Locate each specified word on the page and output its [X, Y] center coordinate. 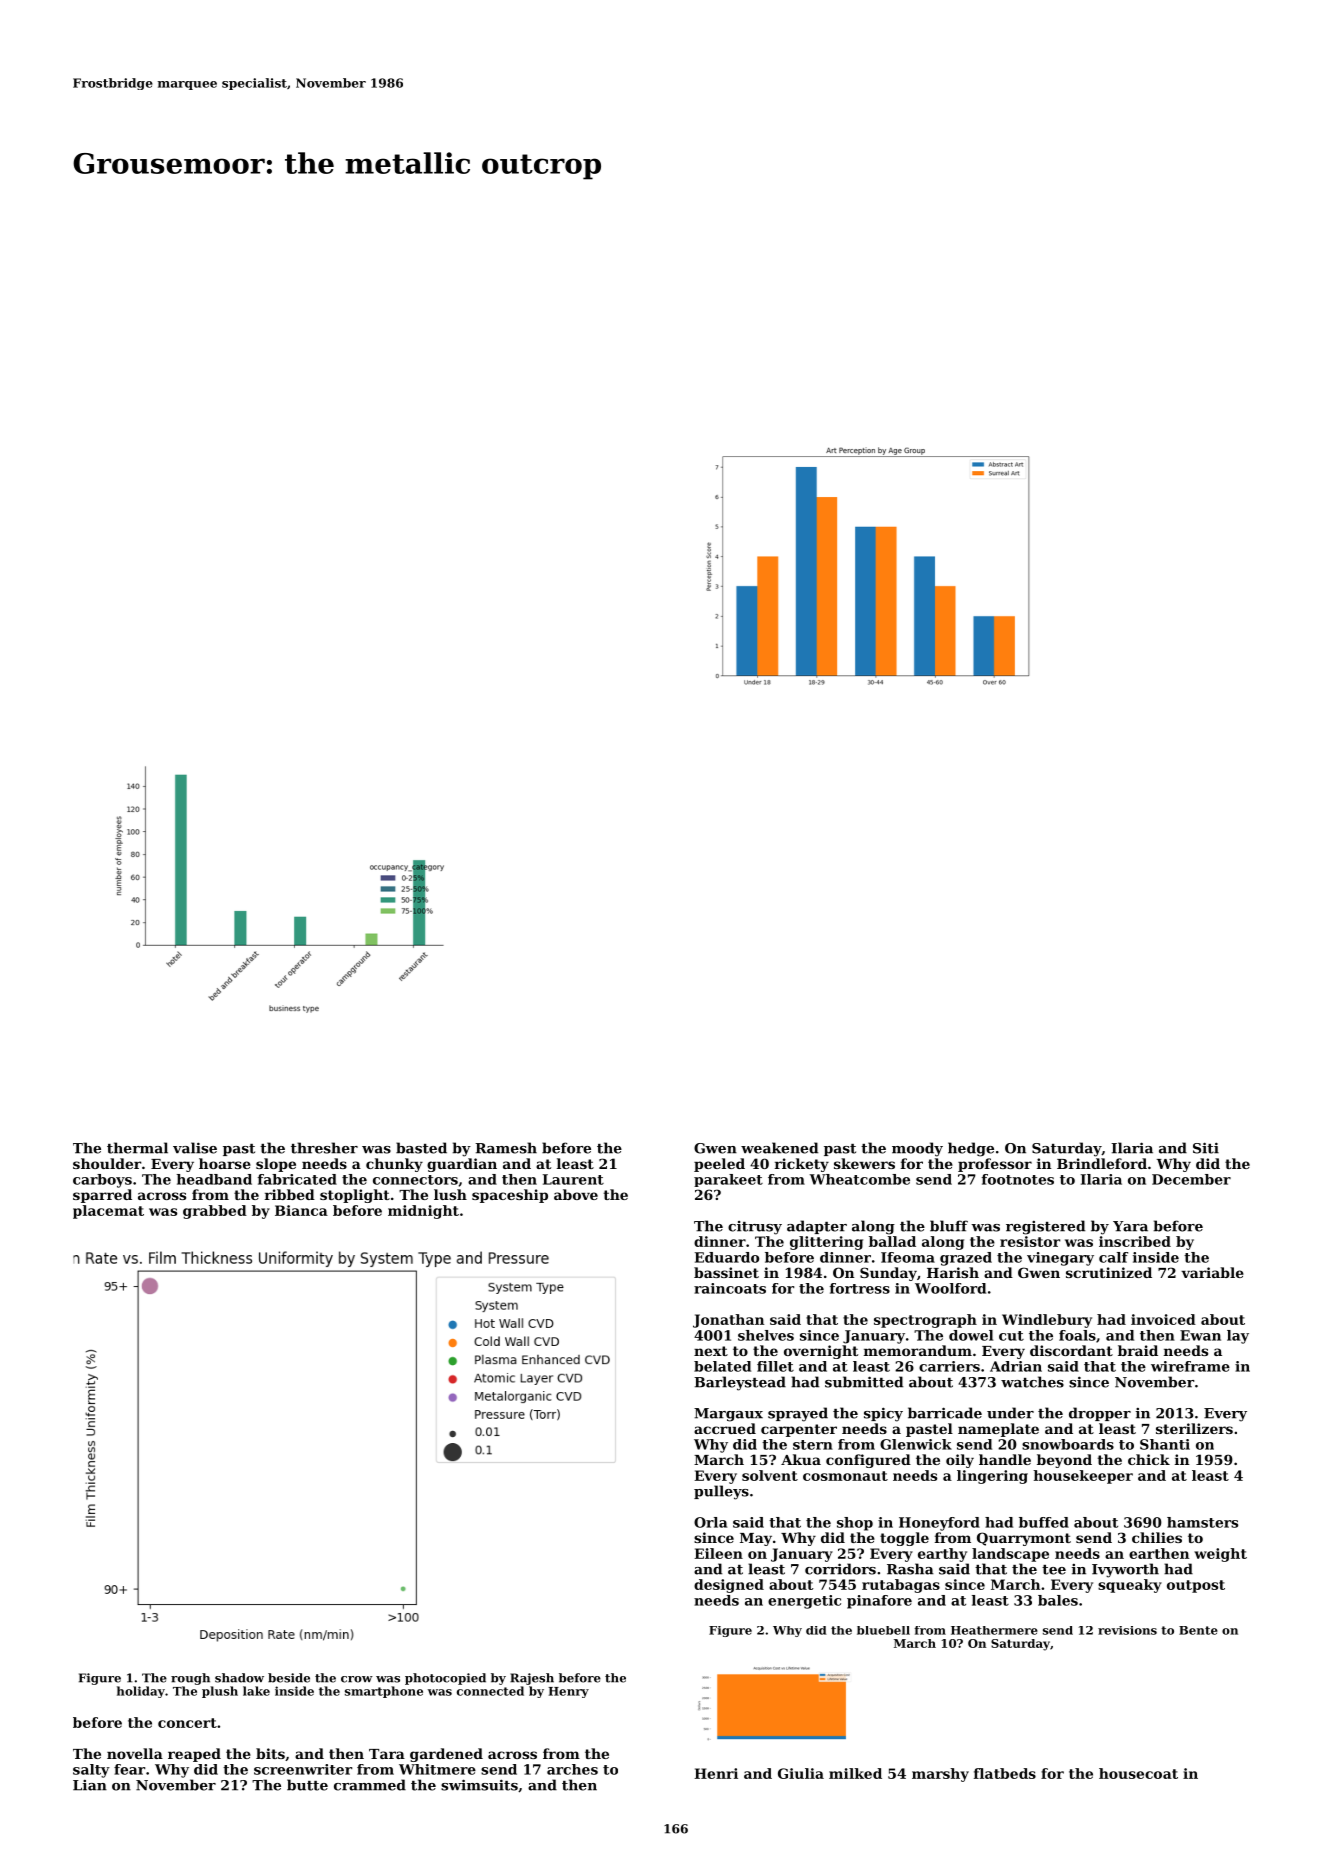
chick [1149, 1459]
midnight [423, 1212]
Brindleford [1102, 1163]
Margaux [728, 1415]
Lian [90, 1785]
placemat [108, 1212]
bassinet [726, 1272]
